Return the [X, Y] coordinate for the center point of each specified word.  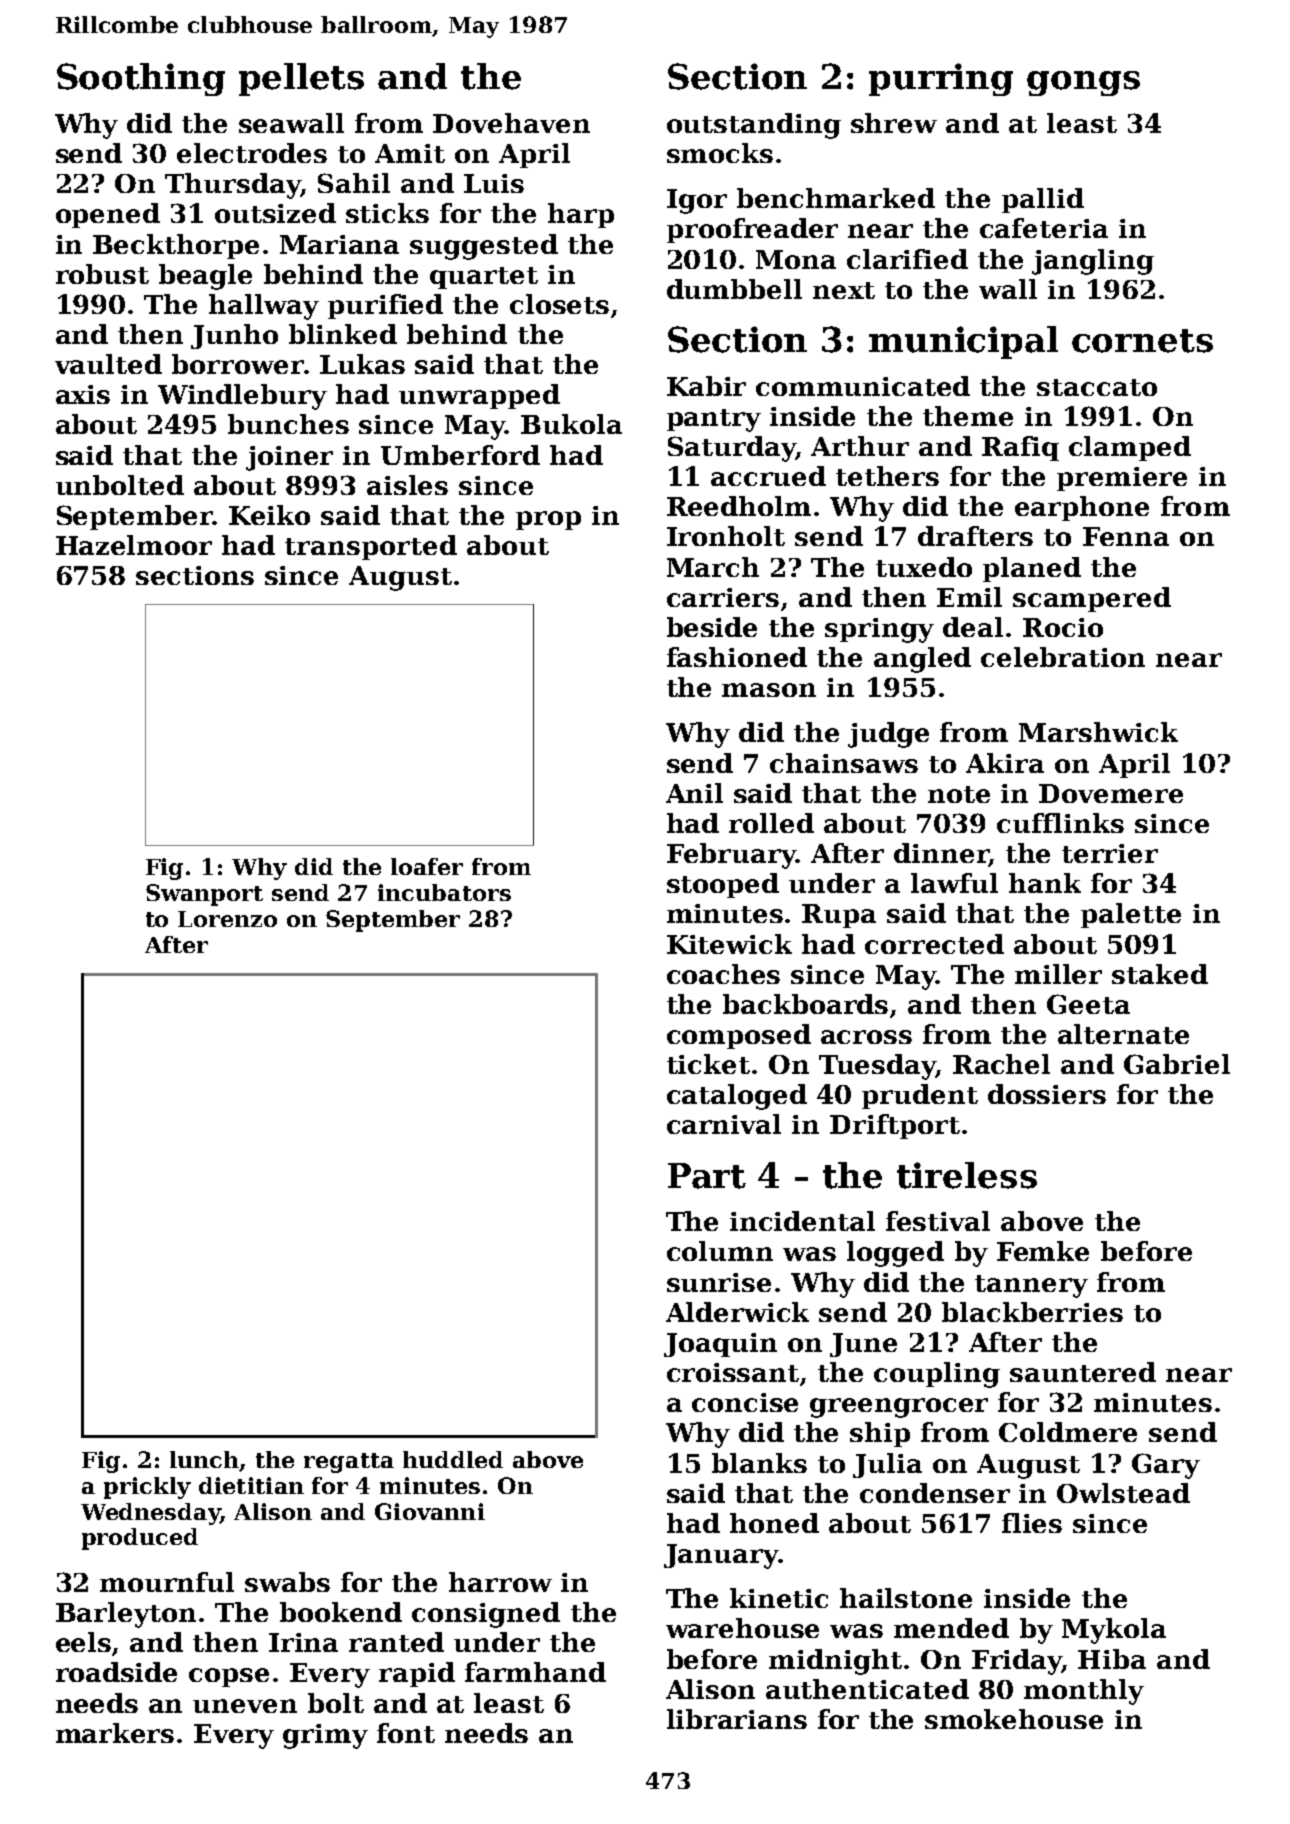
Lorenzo [227, 919]
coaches [723, 974]
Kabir [706, 386]
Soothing [141, 79]
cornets [1142, 341]
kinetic [779, 1598]
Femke [1043, 1251]
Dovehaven [511, 123]
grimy [325, 1736]
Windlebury [242, 397]
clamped [1130, 448]
